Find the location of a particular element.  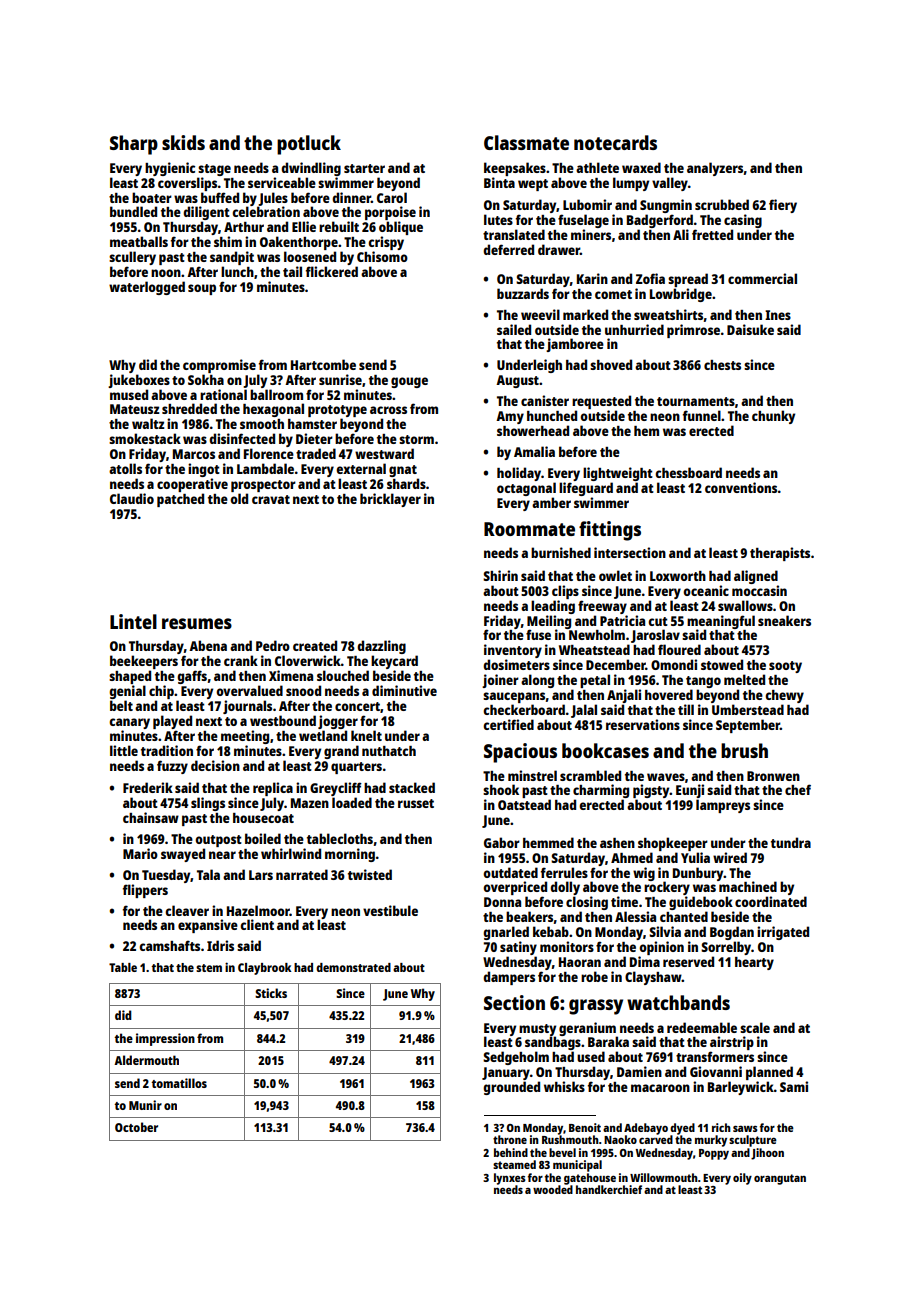

conventions is located at coordinates (741, 487).
